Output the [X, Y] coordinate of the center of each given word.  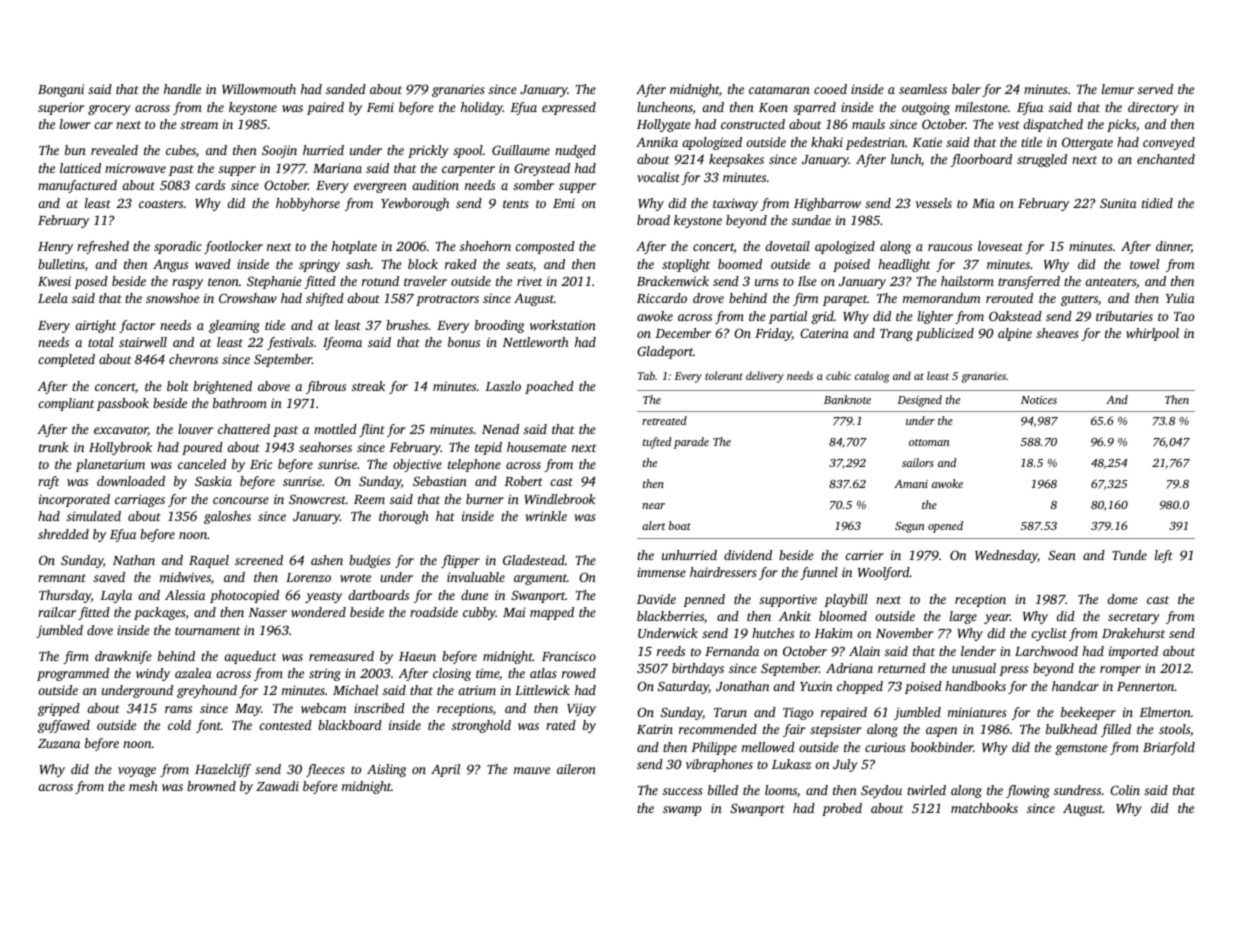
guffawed [64, 726]
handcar [1075, 686]
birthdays [698, 669]
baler [966, 89]
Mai [514, 612]
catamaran [779, 90]
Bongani [61, 90]
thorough [404, 517]
